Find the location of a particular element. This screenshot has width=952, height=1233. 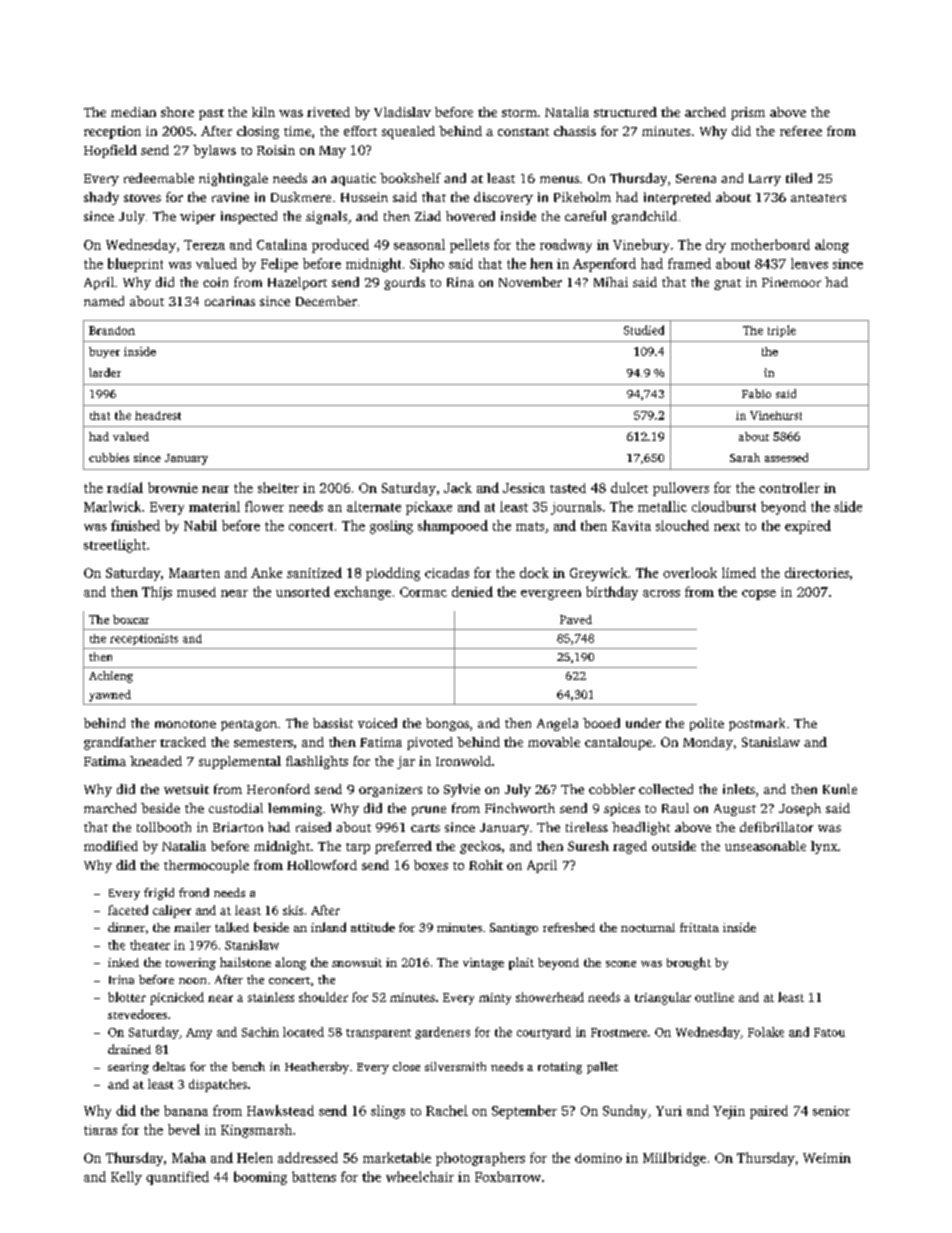

battens is located at coordinates (314, 1176).
